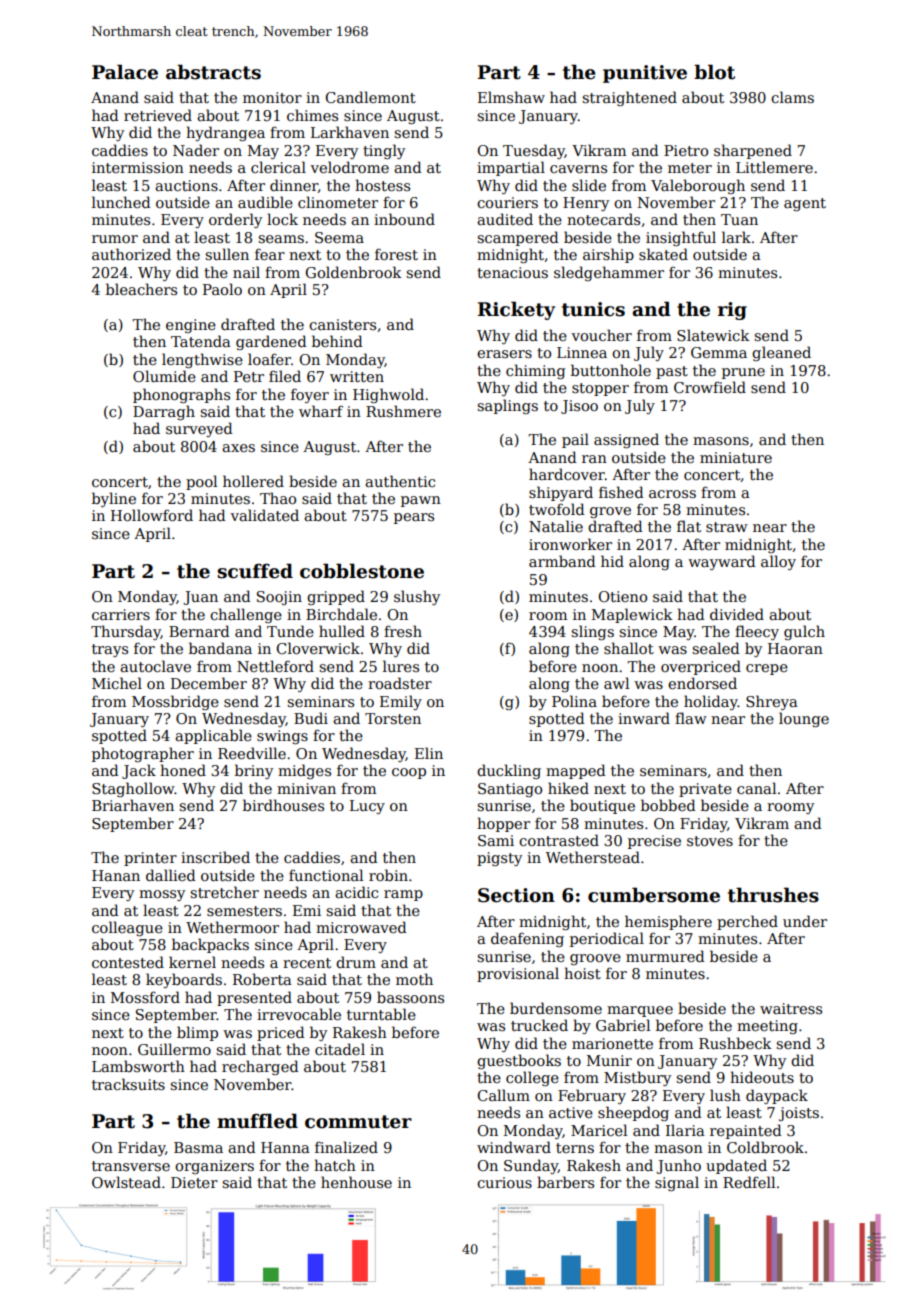 The image size is (924, 1308). What do you see at coordinates (260, 1067) in the document?
I see `recharged` at bounding box center [260, 1067].
